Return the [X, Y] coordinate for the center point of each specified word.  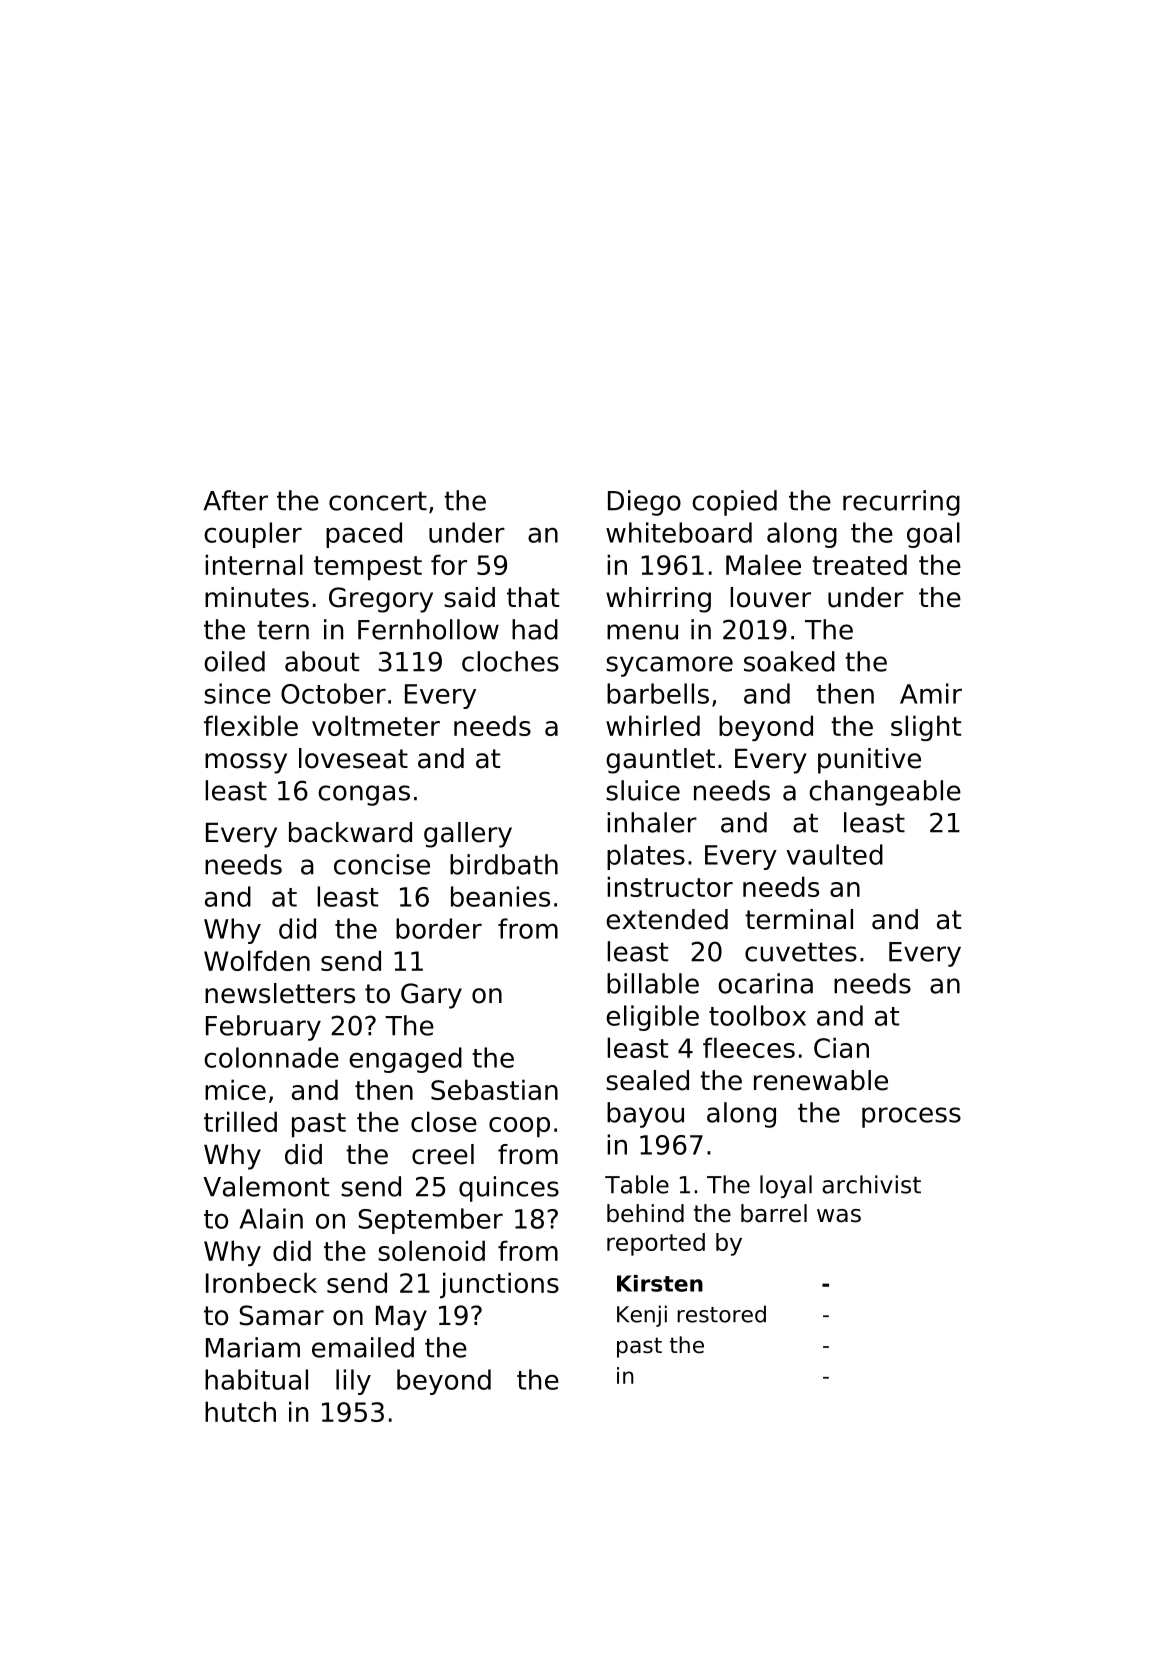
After [235, 500]
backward [350, 832]
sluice [643, 790]
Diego [644, 503]
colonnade [271, 1057]
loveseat [353, 758]
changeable [885, 793]
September [431, 1221]
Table [637, 1184]
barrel [774, 1213]
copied [734, 503]
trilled [240, 1121]
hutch [240, 1411]
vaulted [834, 854]
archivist [871, 1184]
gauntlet [660, 761]
